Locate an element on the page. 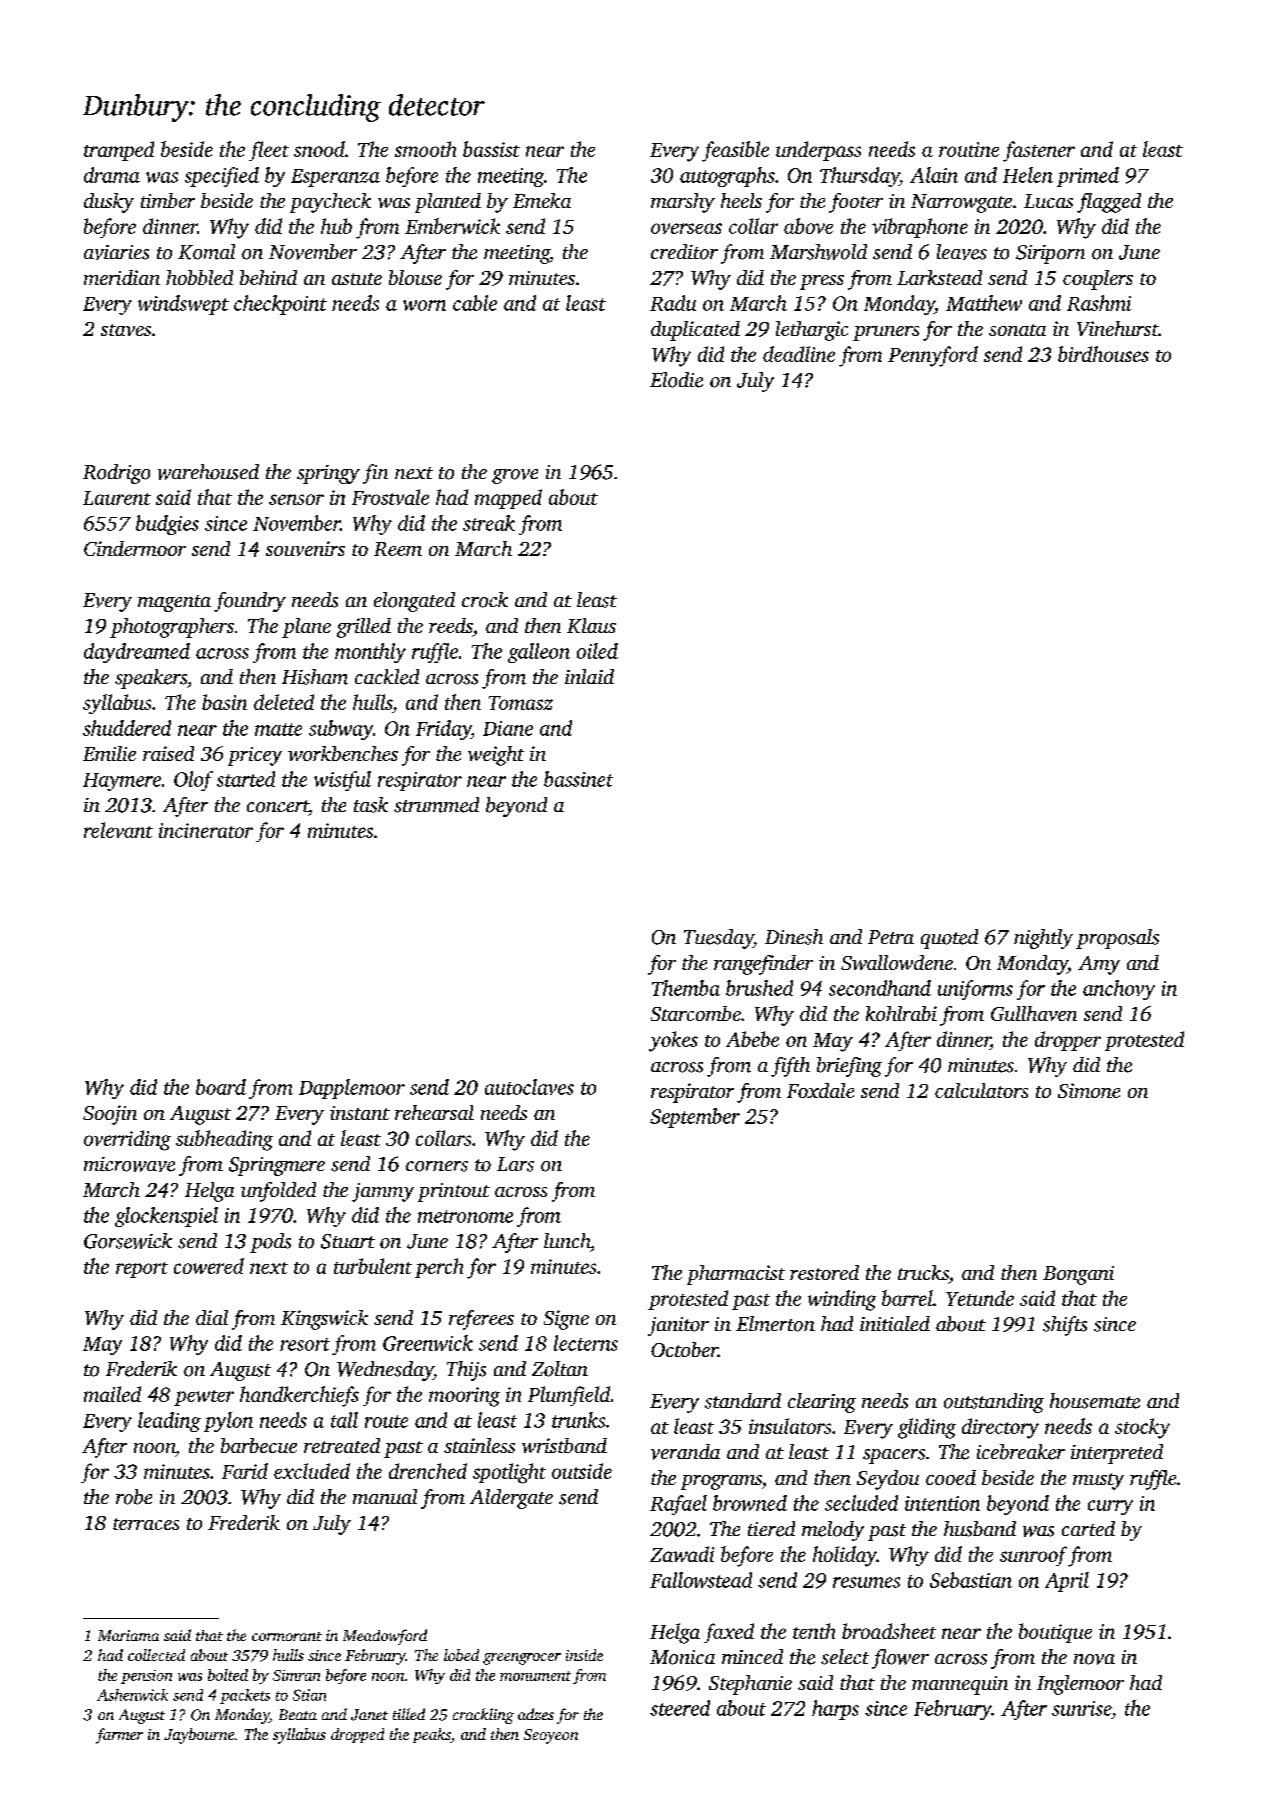 The image size is (1272, 1798). crock is located at coordinates (485, 600).
